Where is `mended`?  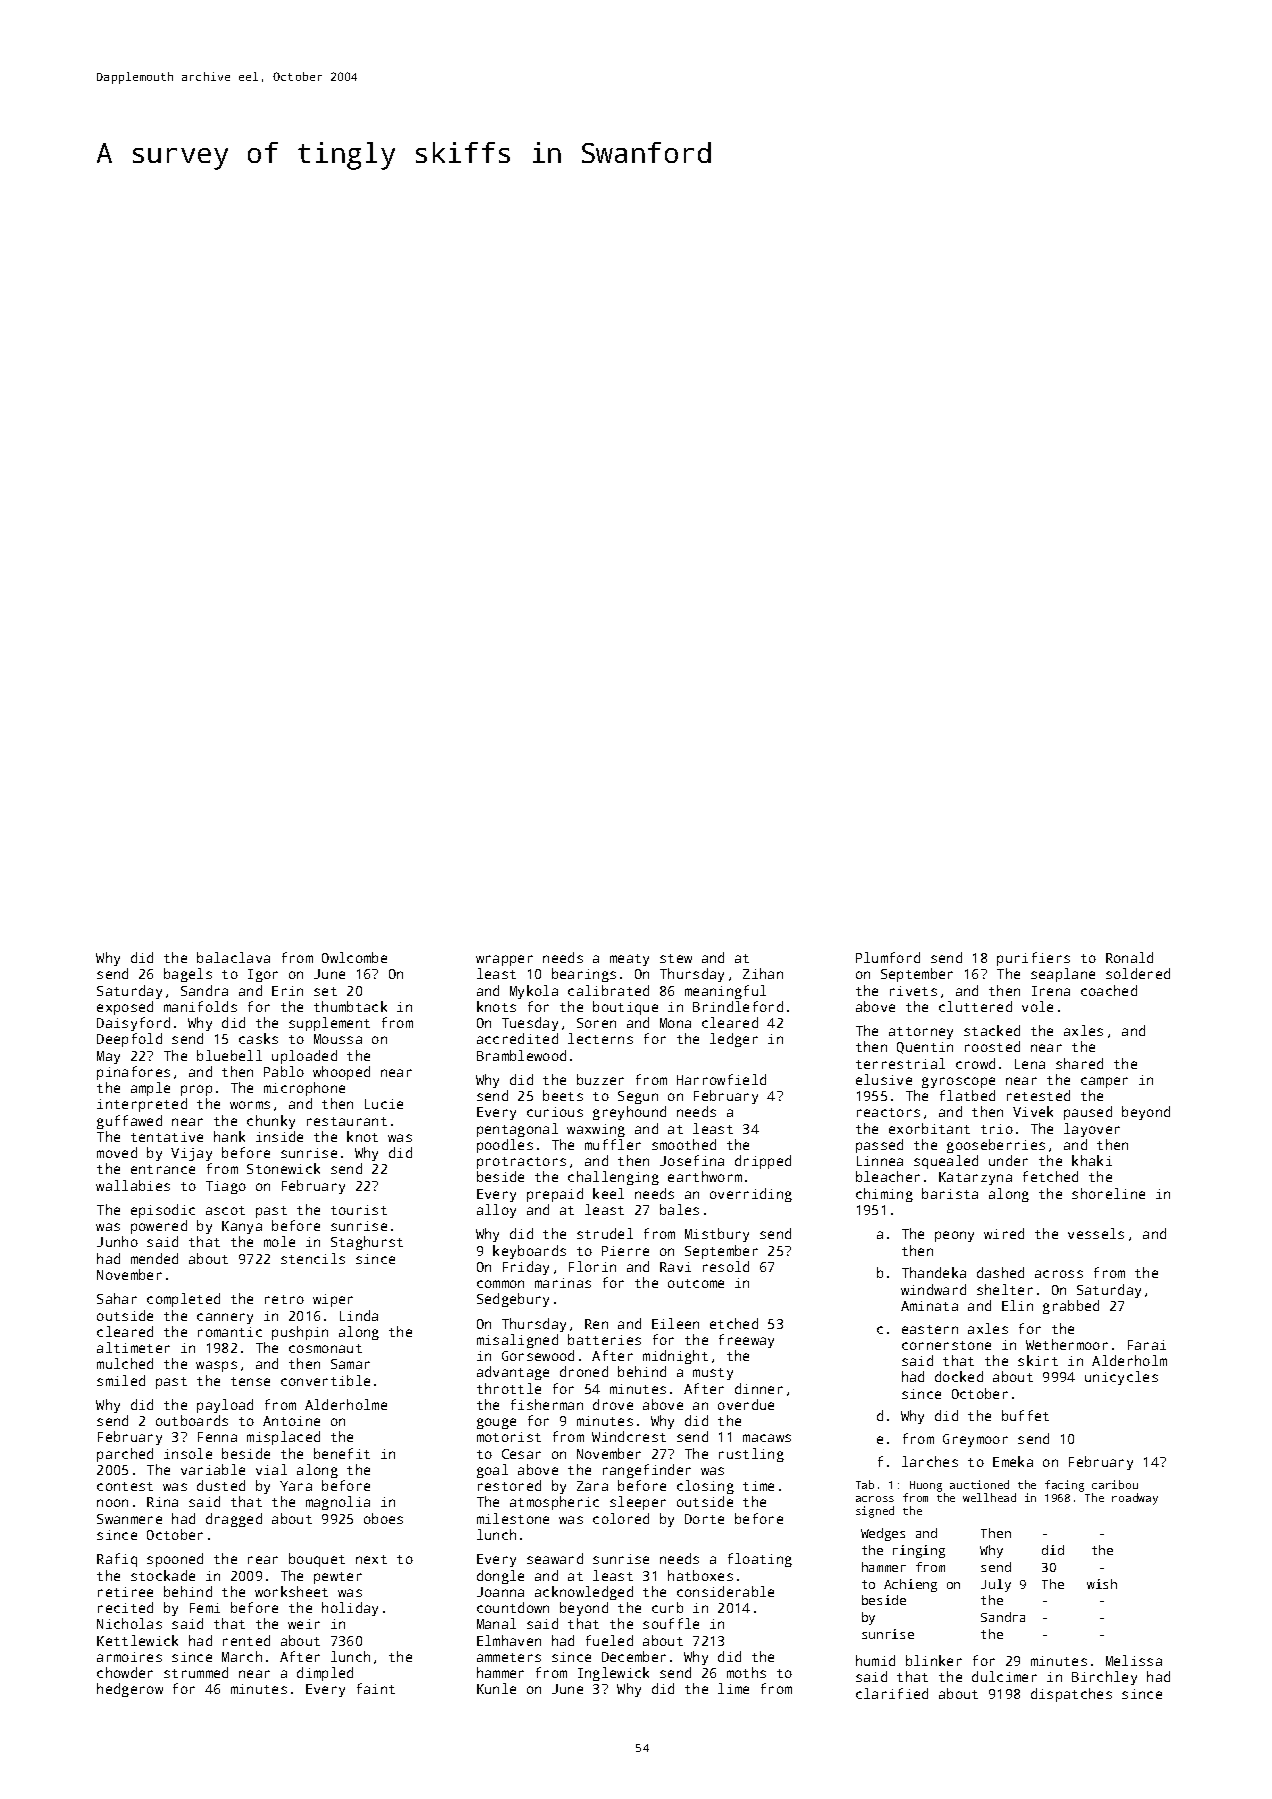 mended is located at coordinates (154, 1258).
